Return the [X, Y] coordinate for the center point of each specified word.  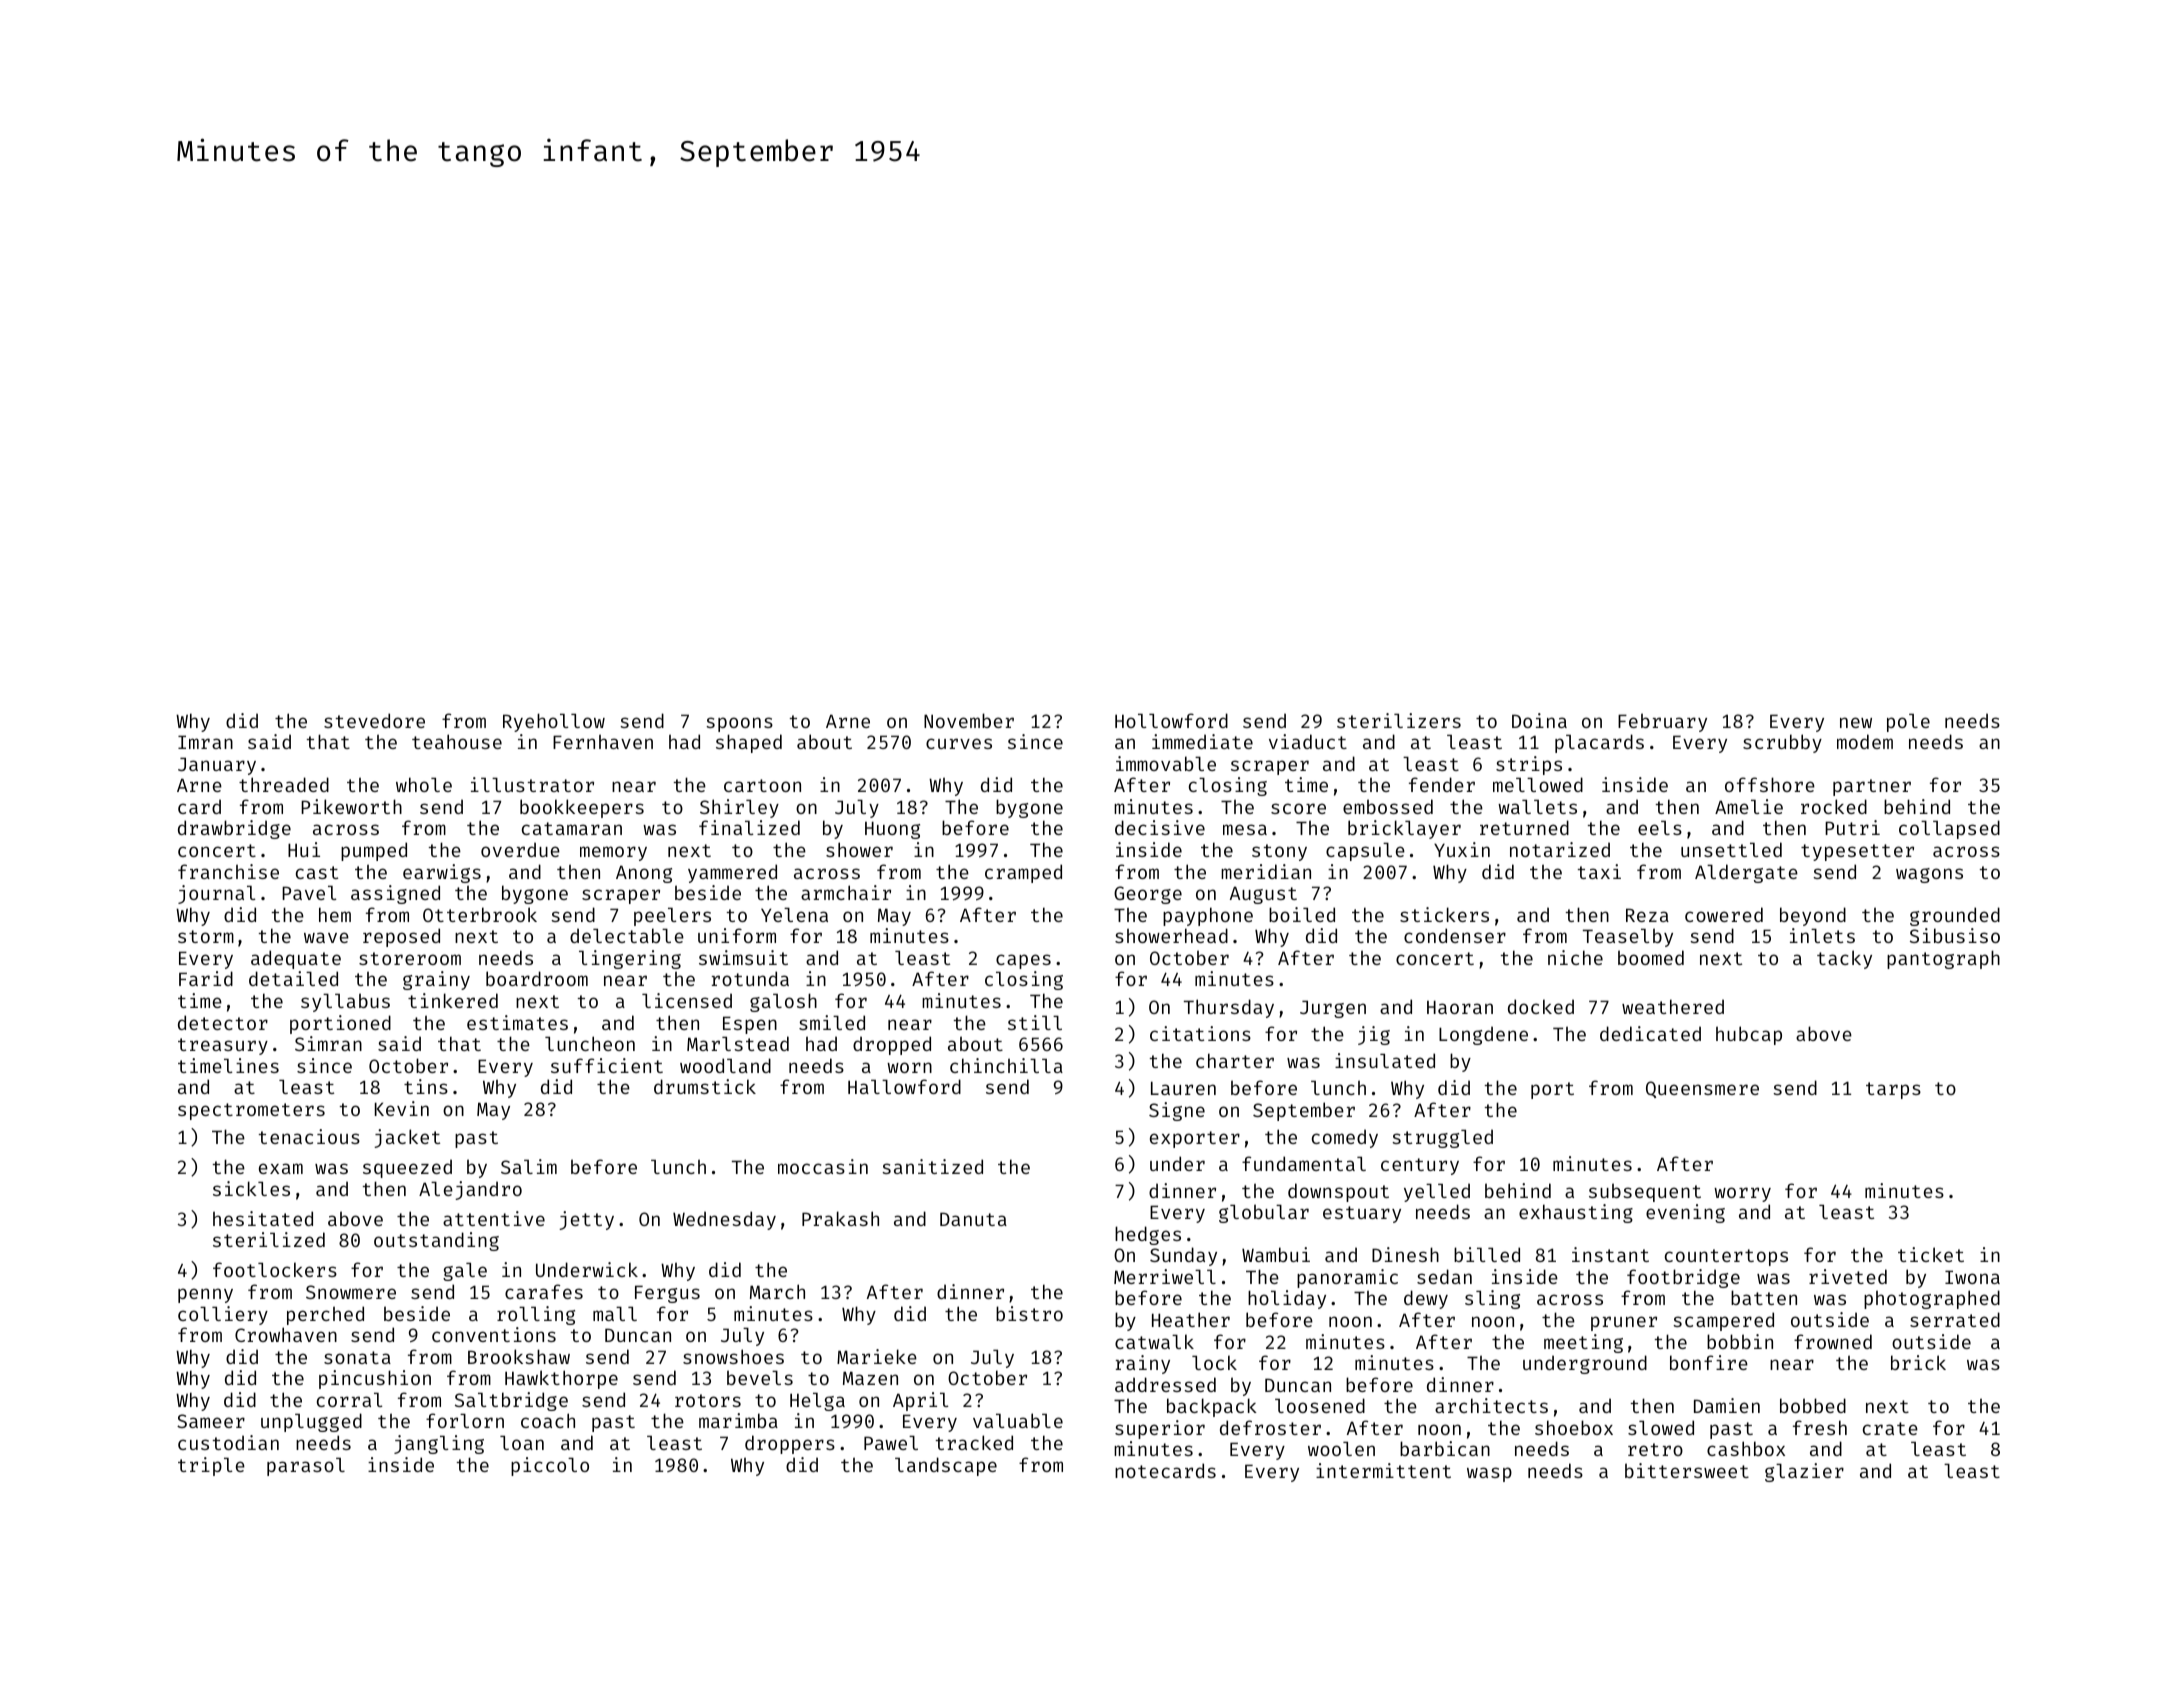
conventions [494, 1334]
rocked [1834, 806]
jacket [407, 1138]
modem [1865, 741]
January [217, 766]
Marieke [877, 1356]
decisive [1160, 827]
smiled [832, 1022]
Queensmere [1702, 1089]
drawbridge [234, 829]
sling [1492, 1299]
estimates [517, 1022]
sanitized [932, 1166]
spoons [739, 724]
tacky [1844, 959]
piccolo [550, 1466]
